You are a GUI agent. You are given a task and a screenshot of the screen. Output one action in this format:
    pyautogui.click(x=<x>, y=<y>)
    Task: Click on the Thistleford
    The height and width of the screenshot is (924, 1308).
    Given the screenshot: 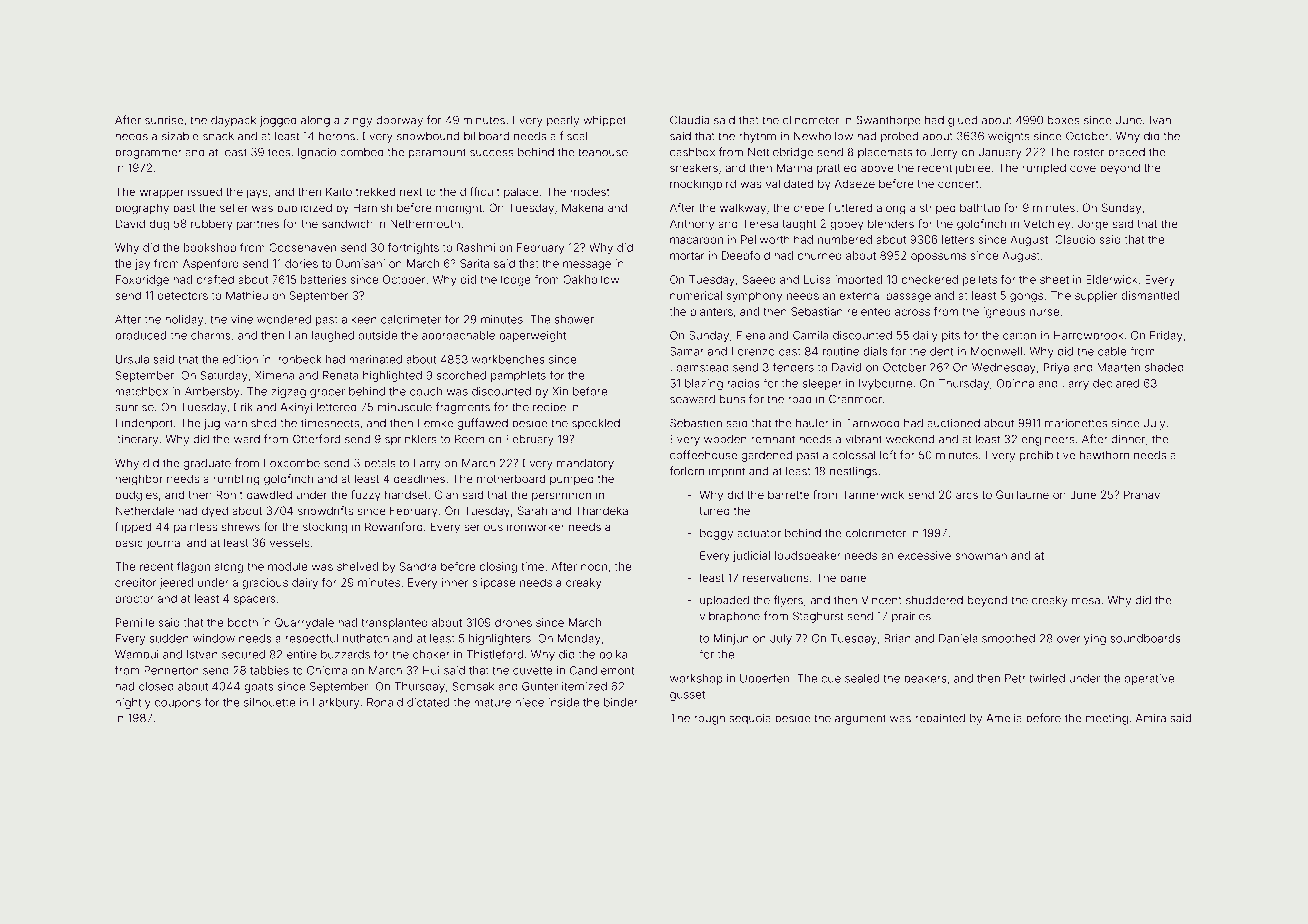 What is the action you would take?
    pyautogui.click(x=494, y=654)
